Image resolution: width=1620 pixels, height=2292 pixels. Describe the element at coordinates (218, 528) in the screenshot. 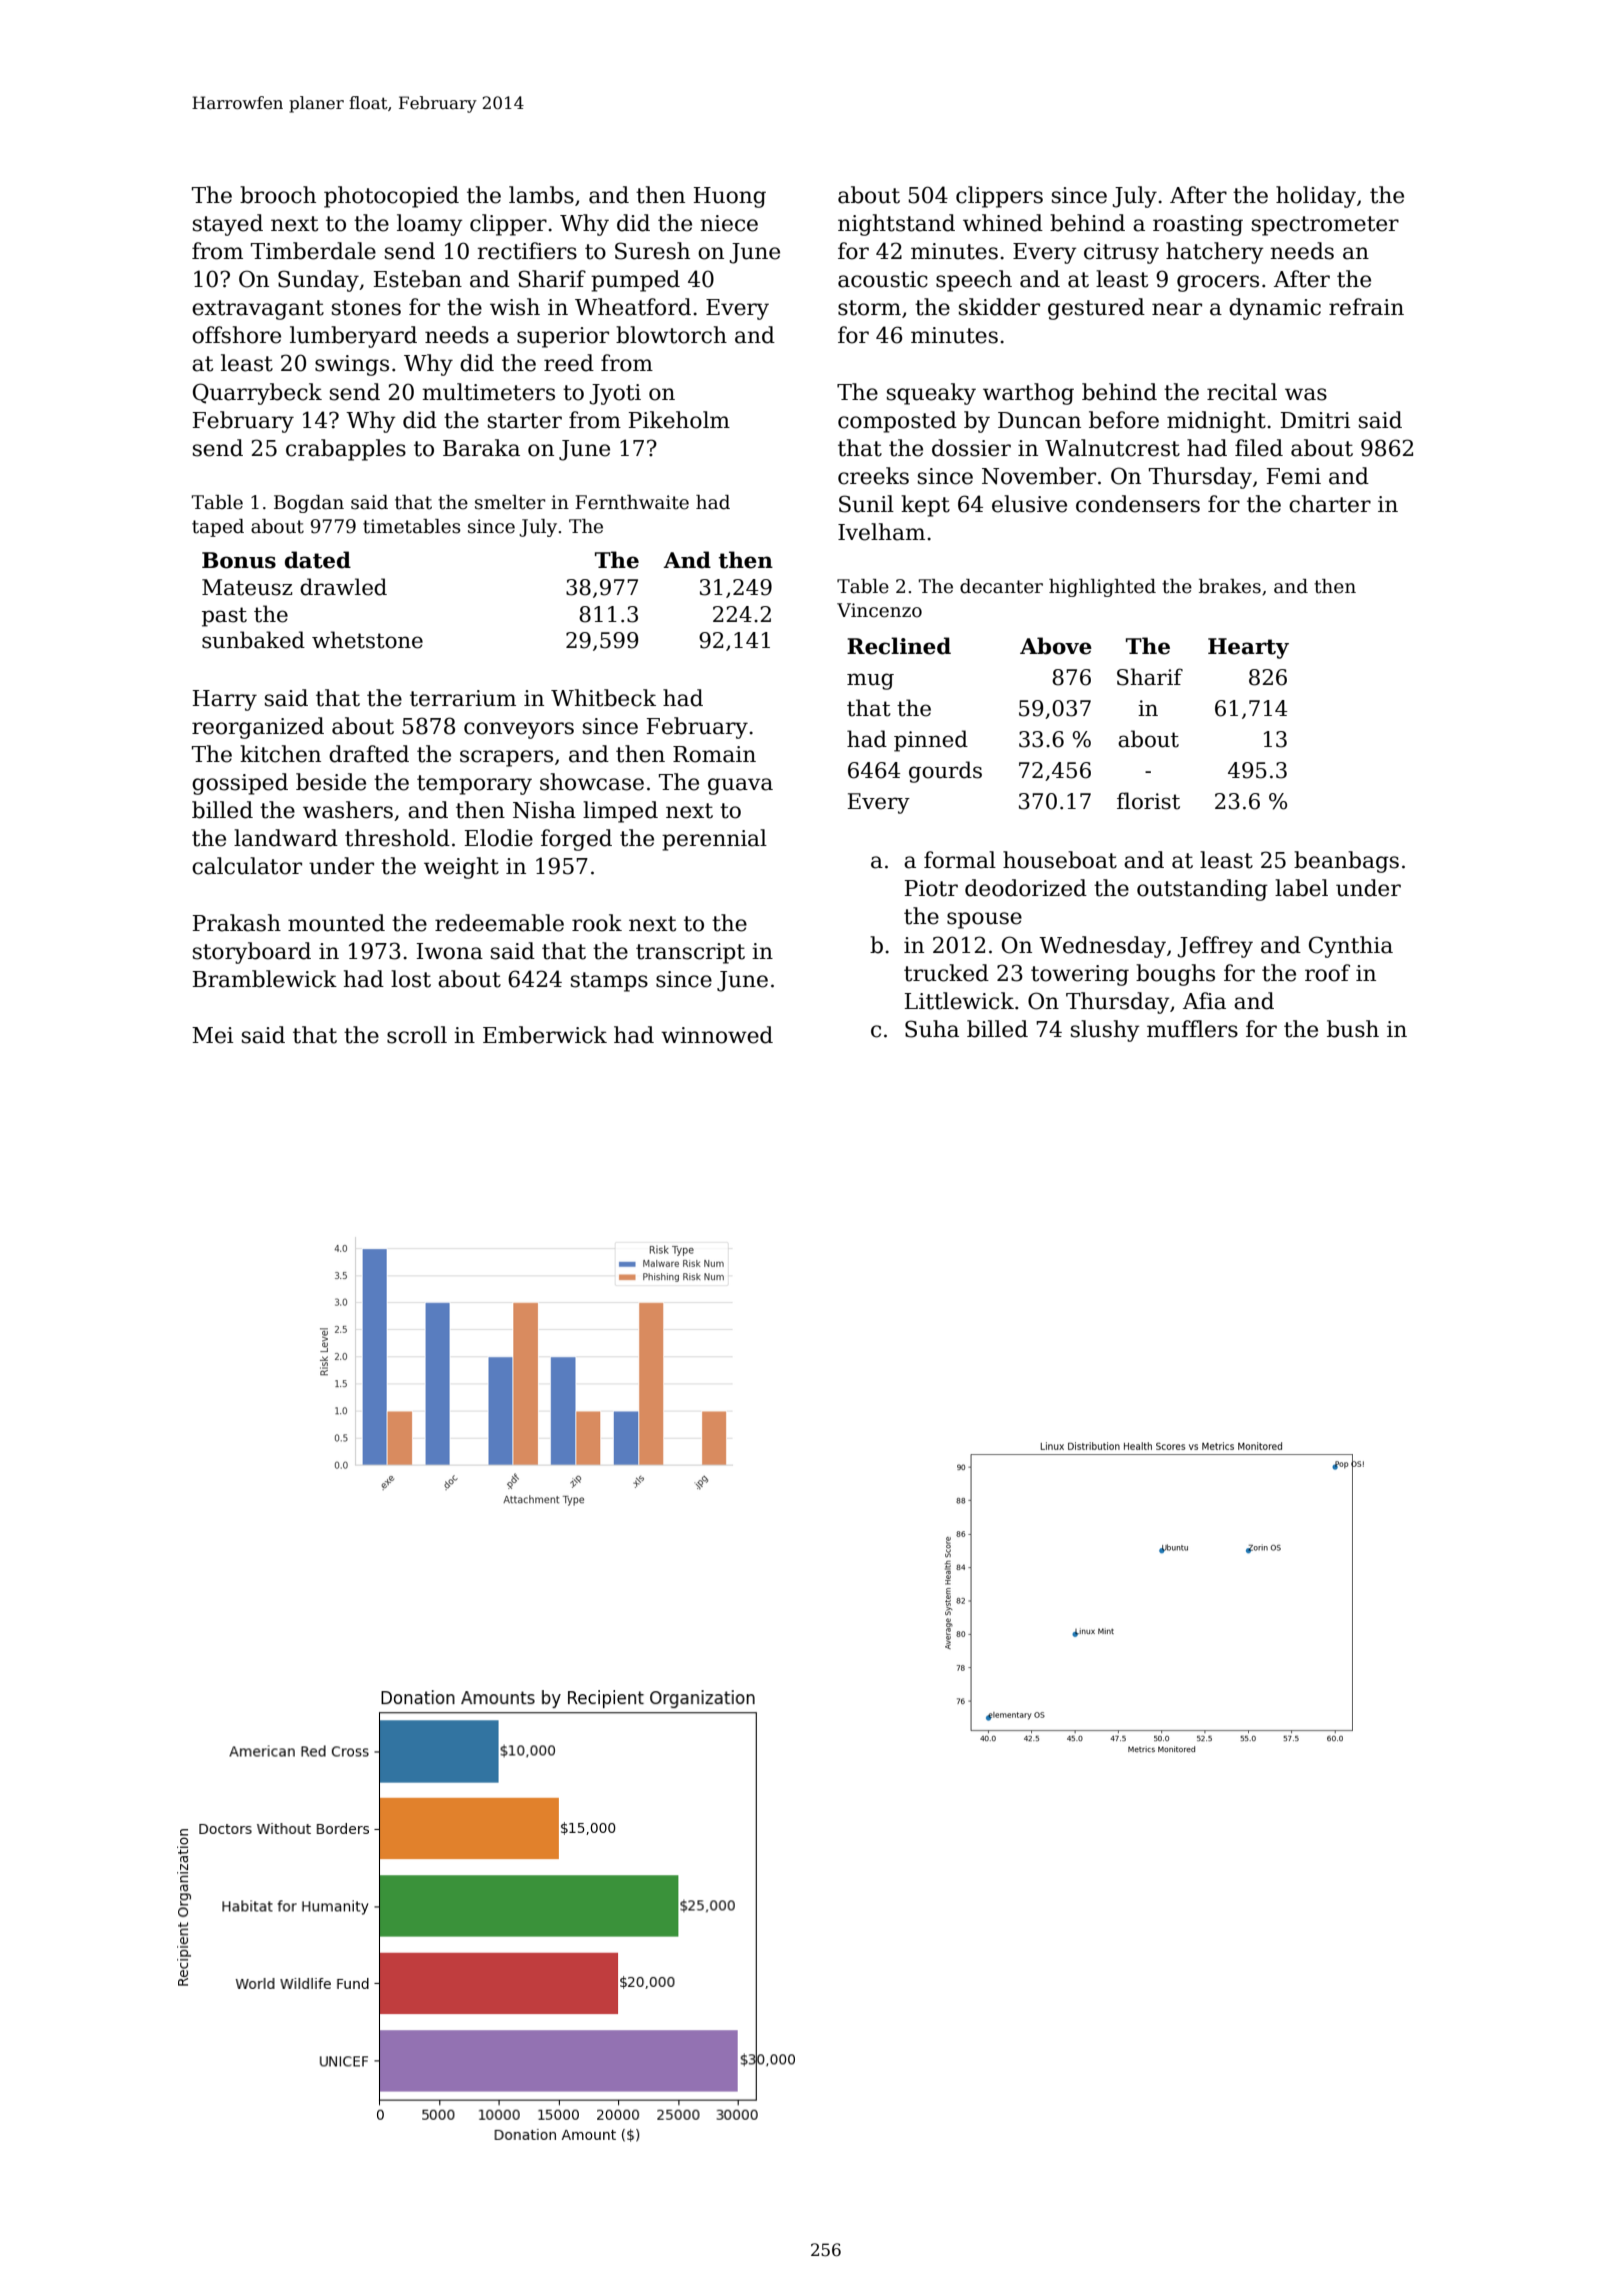

I see `taped` at that location.
